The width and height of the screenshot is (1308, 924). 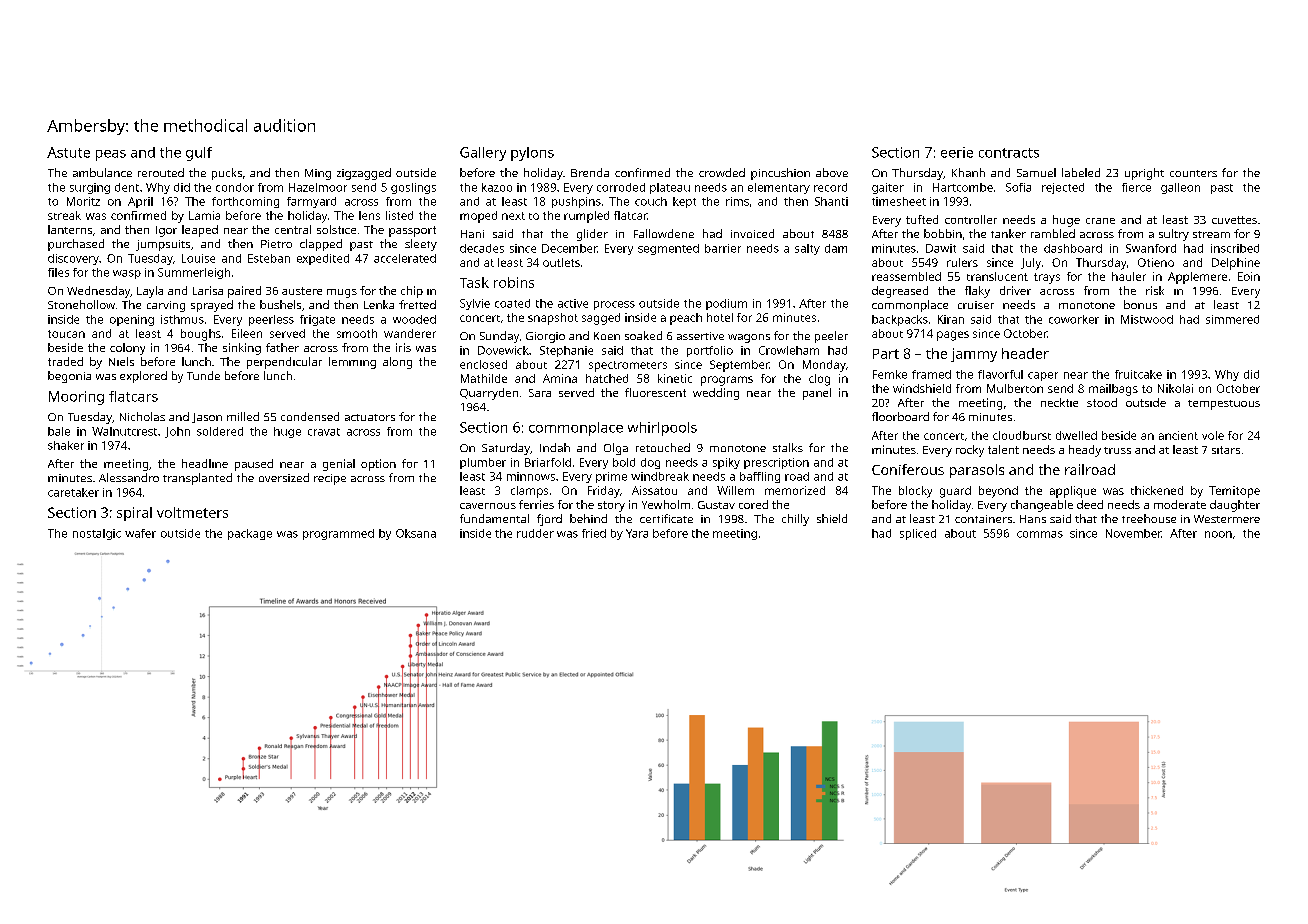 I want to click on cravat, so click(x=324, y=432).
